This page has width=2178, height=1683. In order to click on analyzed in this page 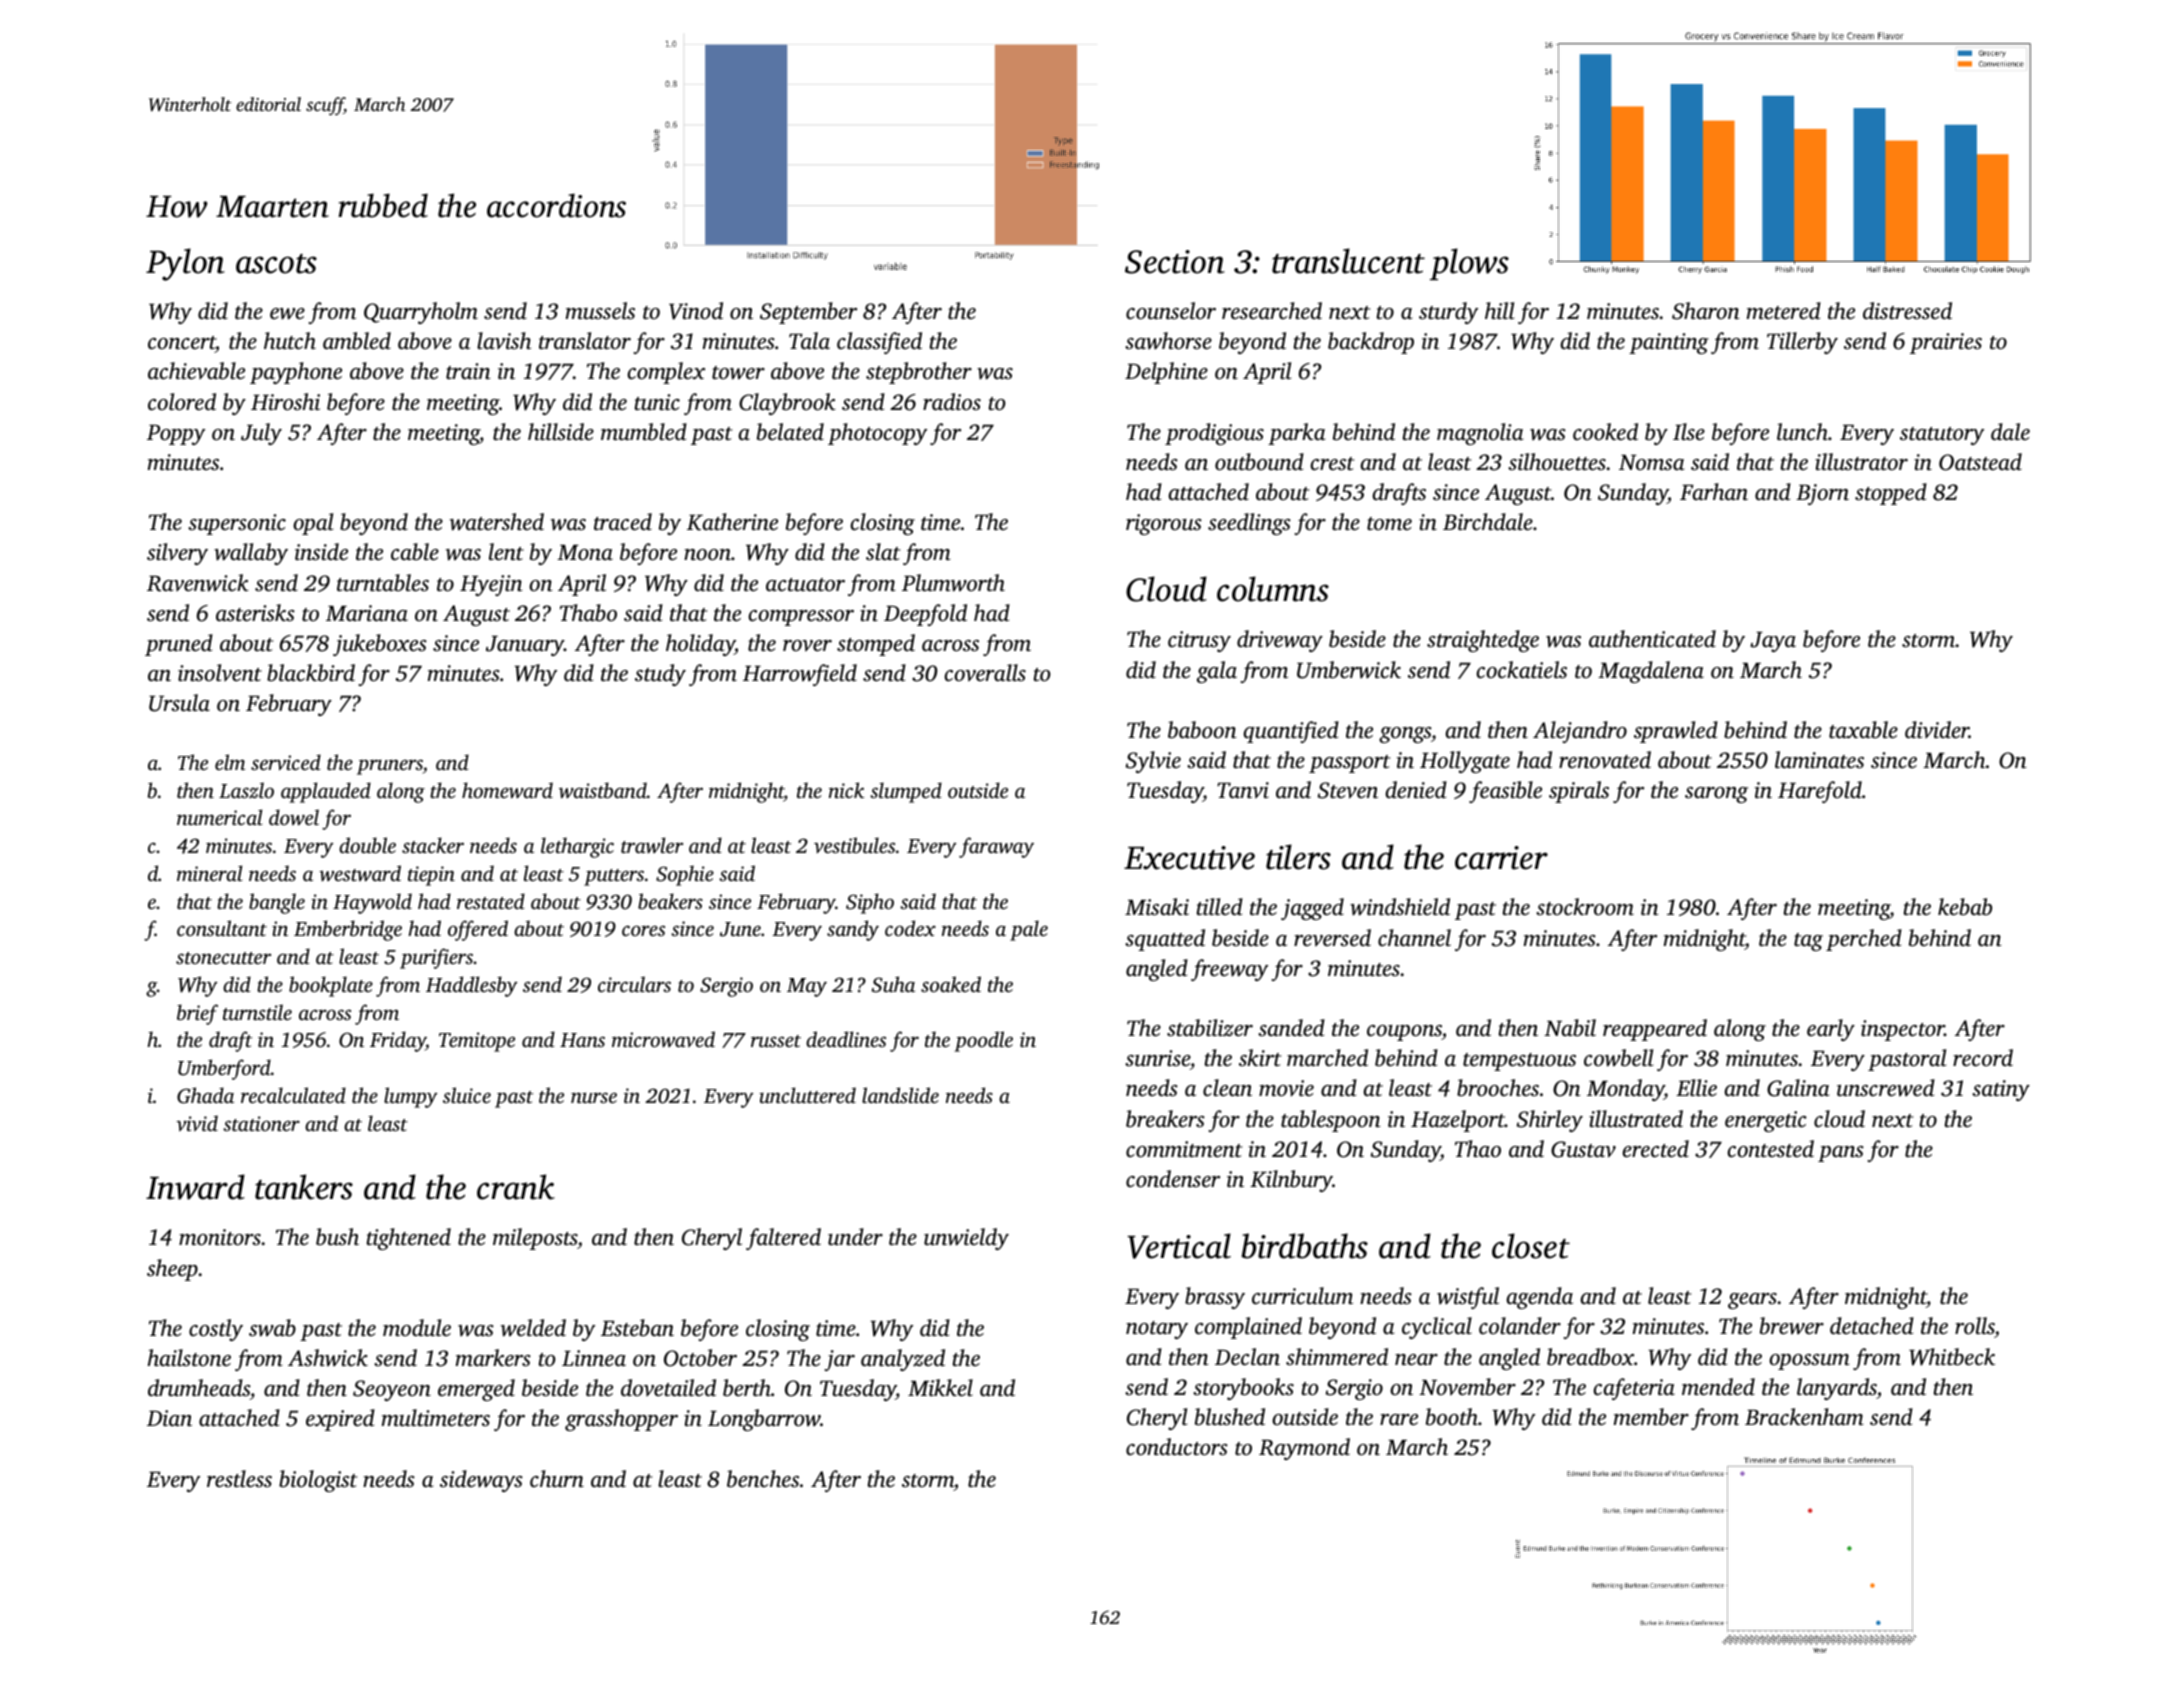, I will do `click(903, 1360)`.
